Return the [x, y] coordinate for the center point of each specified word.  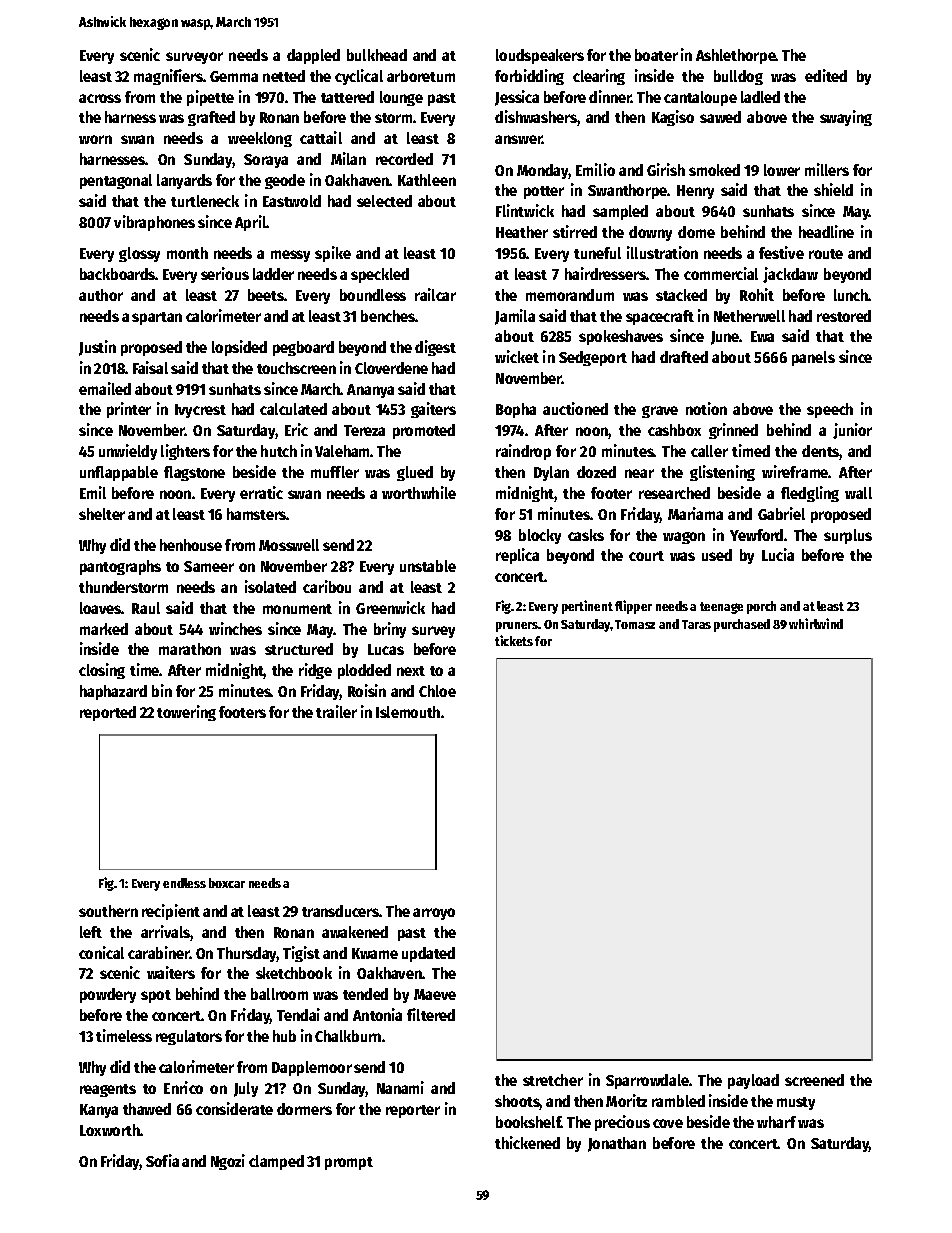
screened [814, 1080]
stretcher [553, 1080]
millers [827, 169]
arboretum [421, 76]
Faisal [150, 367]
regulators [189, 1037]
